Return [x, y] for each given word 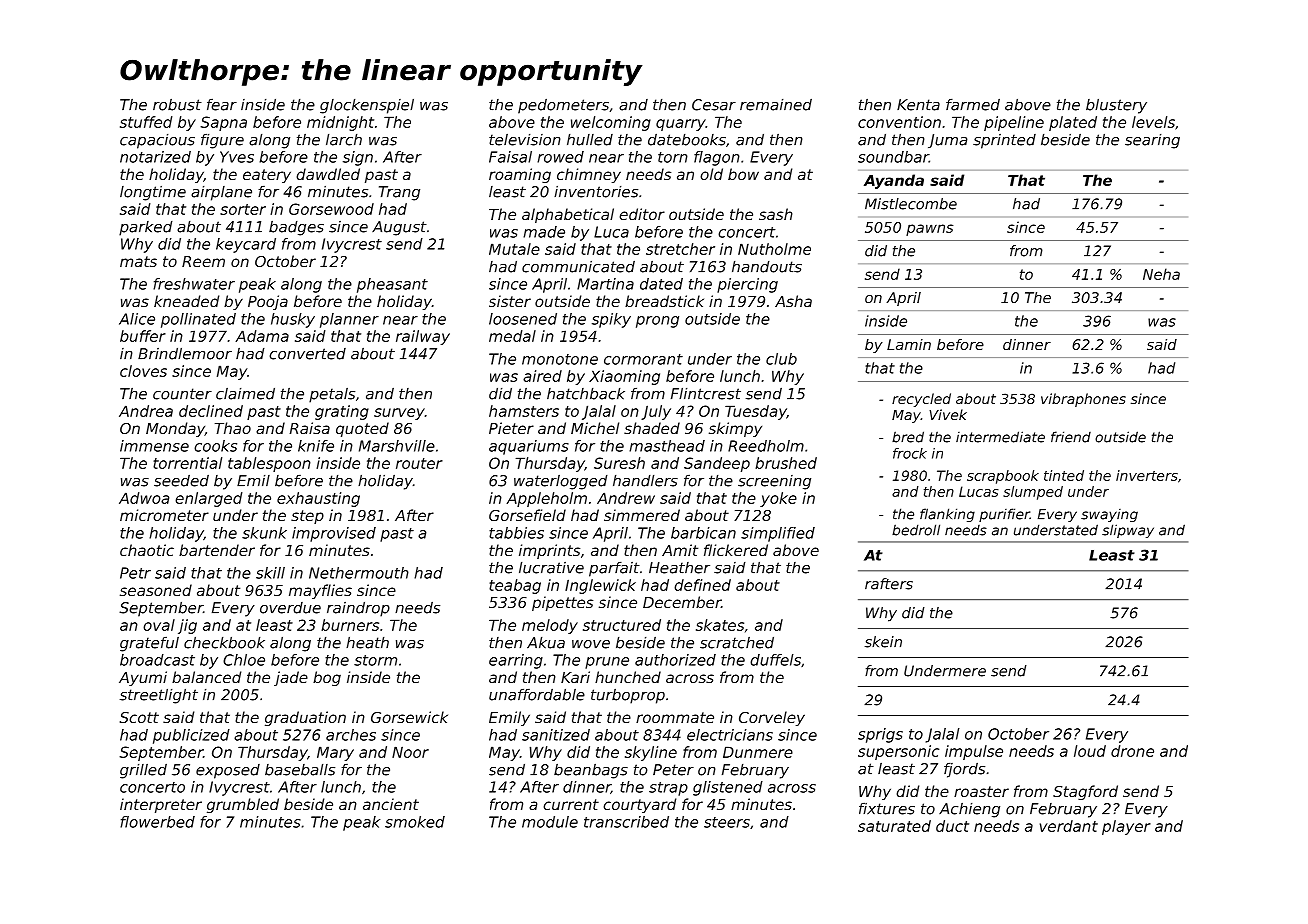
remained [776, 105]
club [781, 359]
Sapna [223, 123]
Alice [137, 319]
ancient [391, 804]
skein [883, 642]
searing [1152, 141]
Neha [1161, 274]
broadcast [157, 660]
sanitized [556, 735]
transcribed [626, 822]
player [1126, 827]
